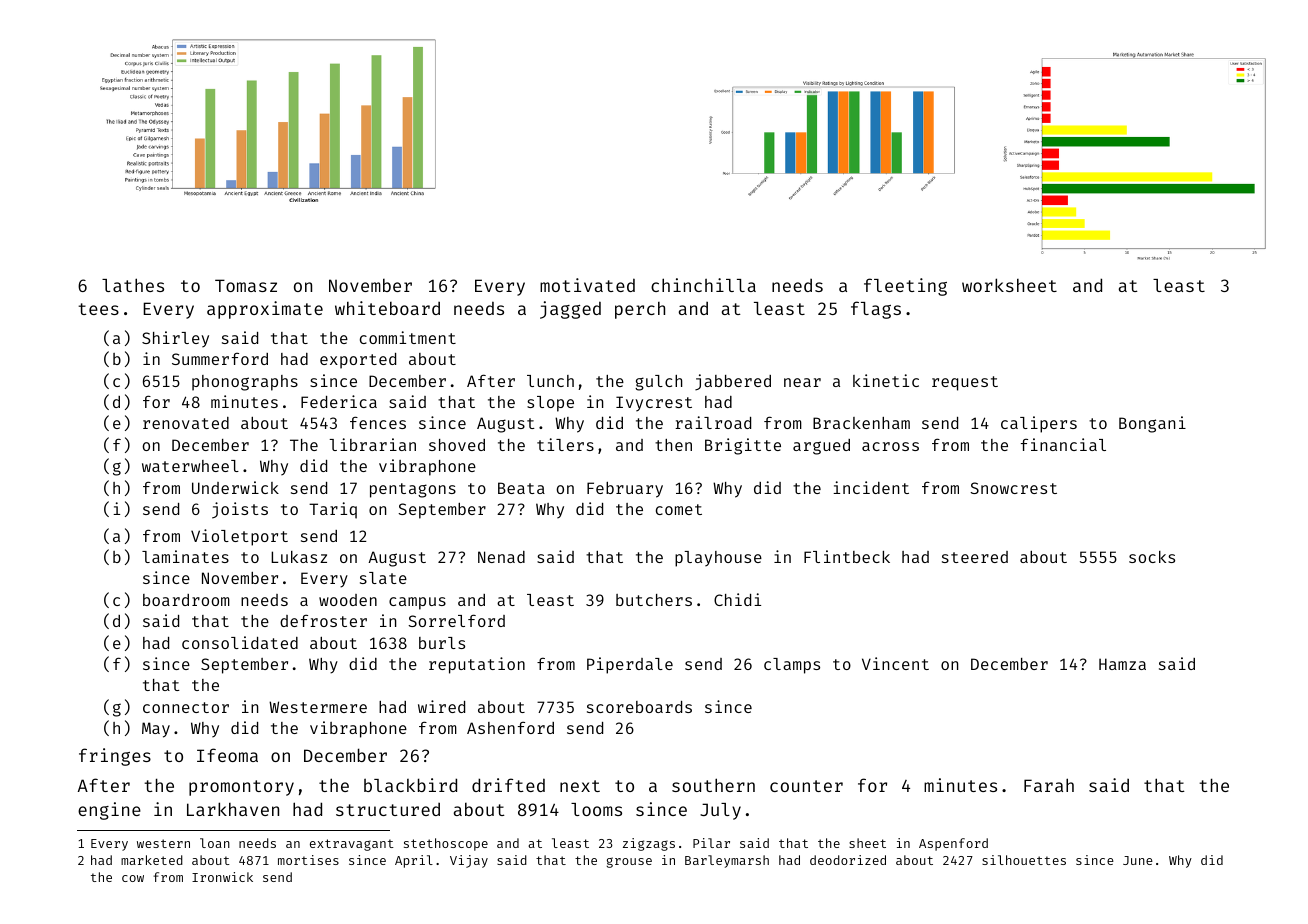 The width and height of the screenshot is (1308, 924). I want to click on comet, so click(679, 509).
